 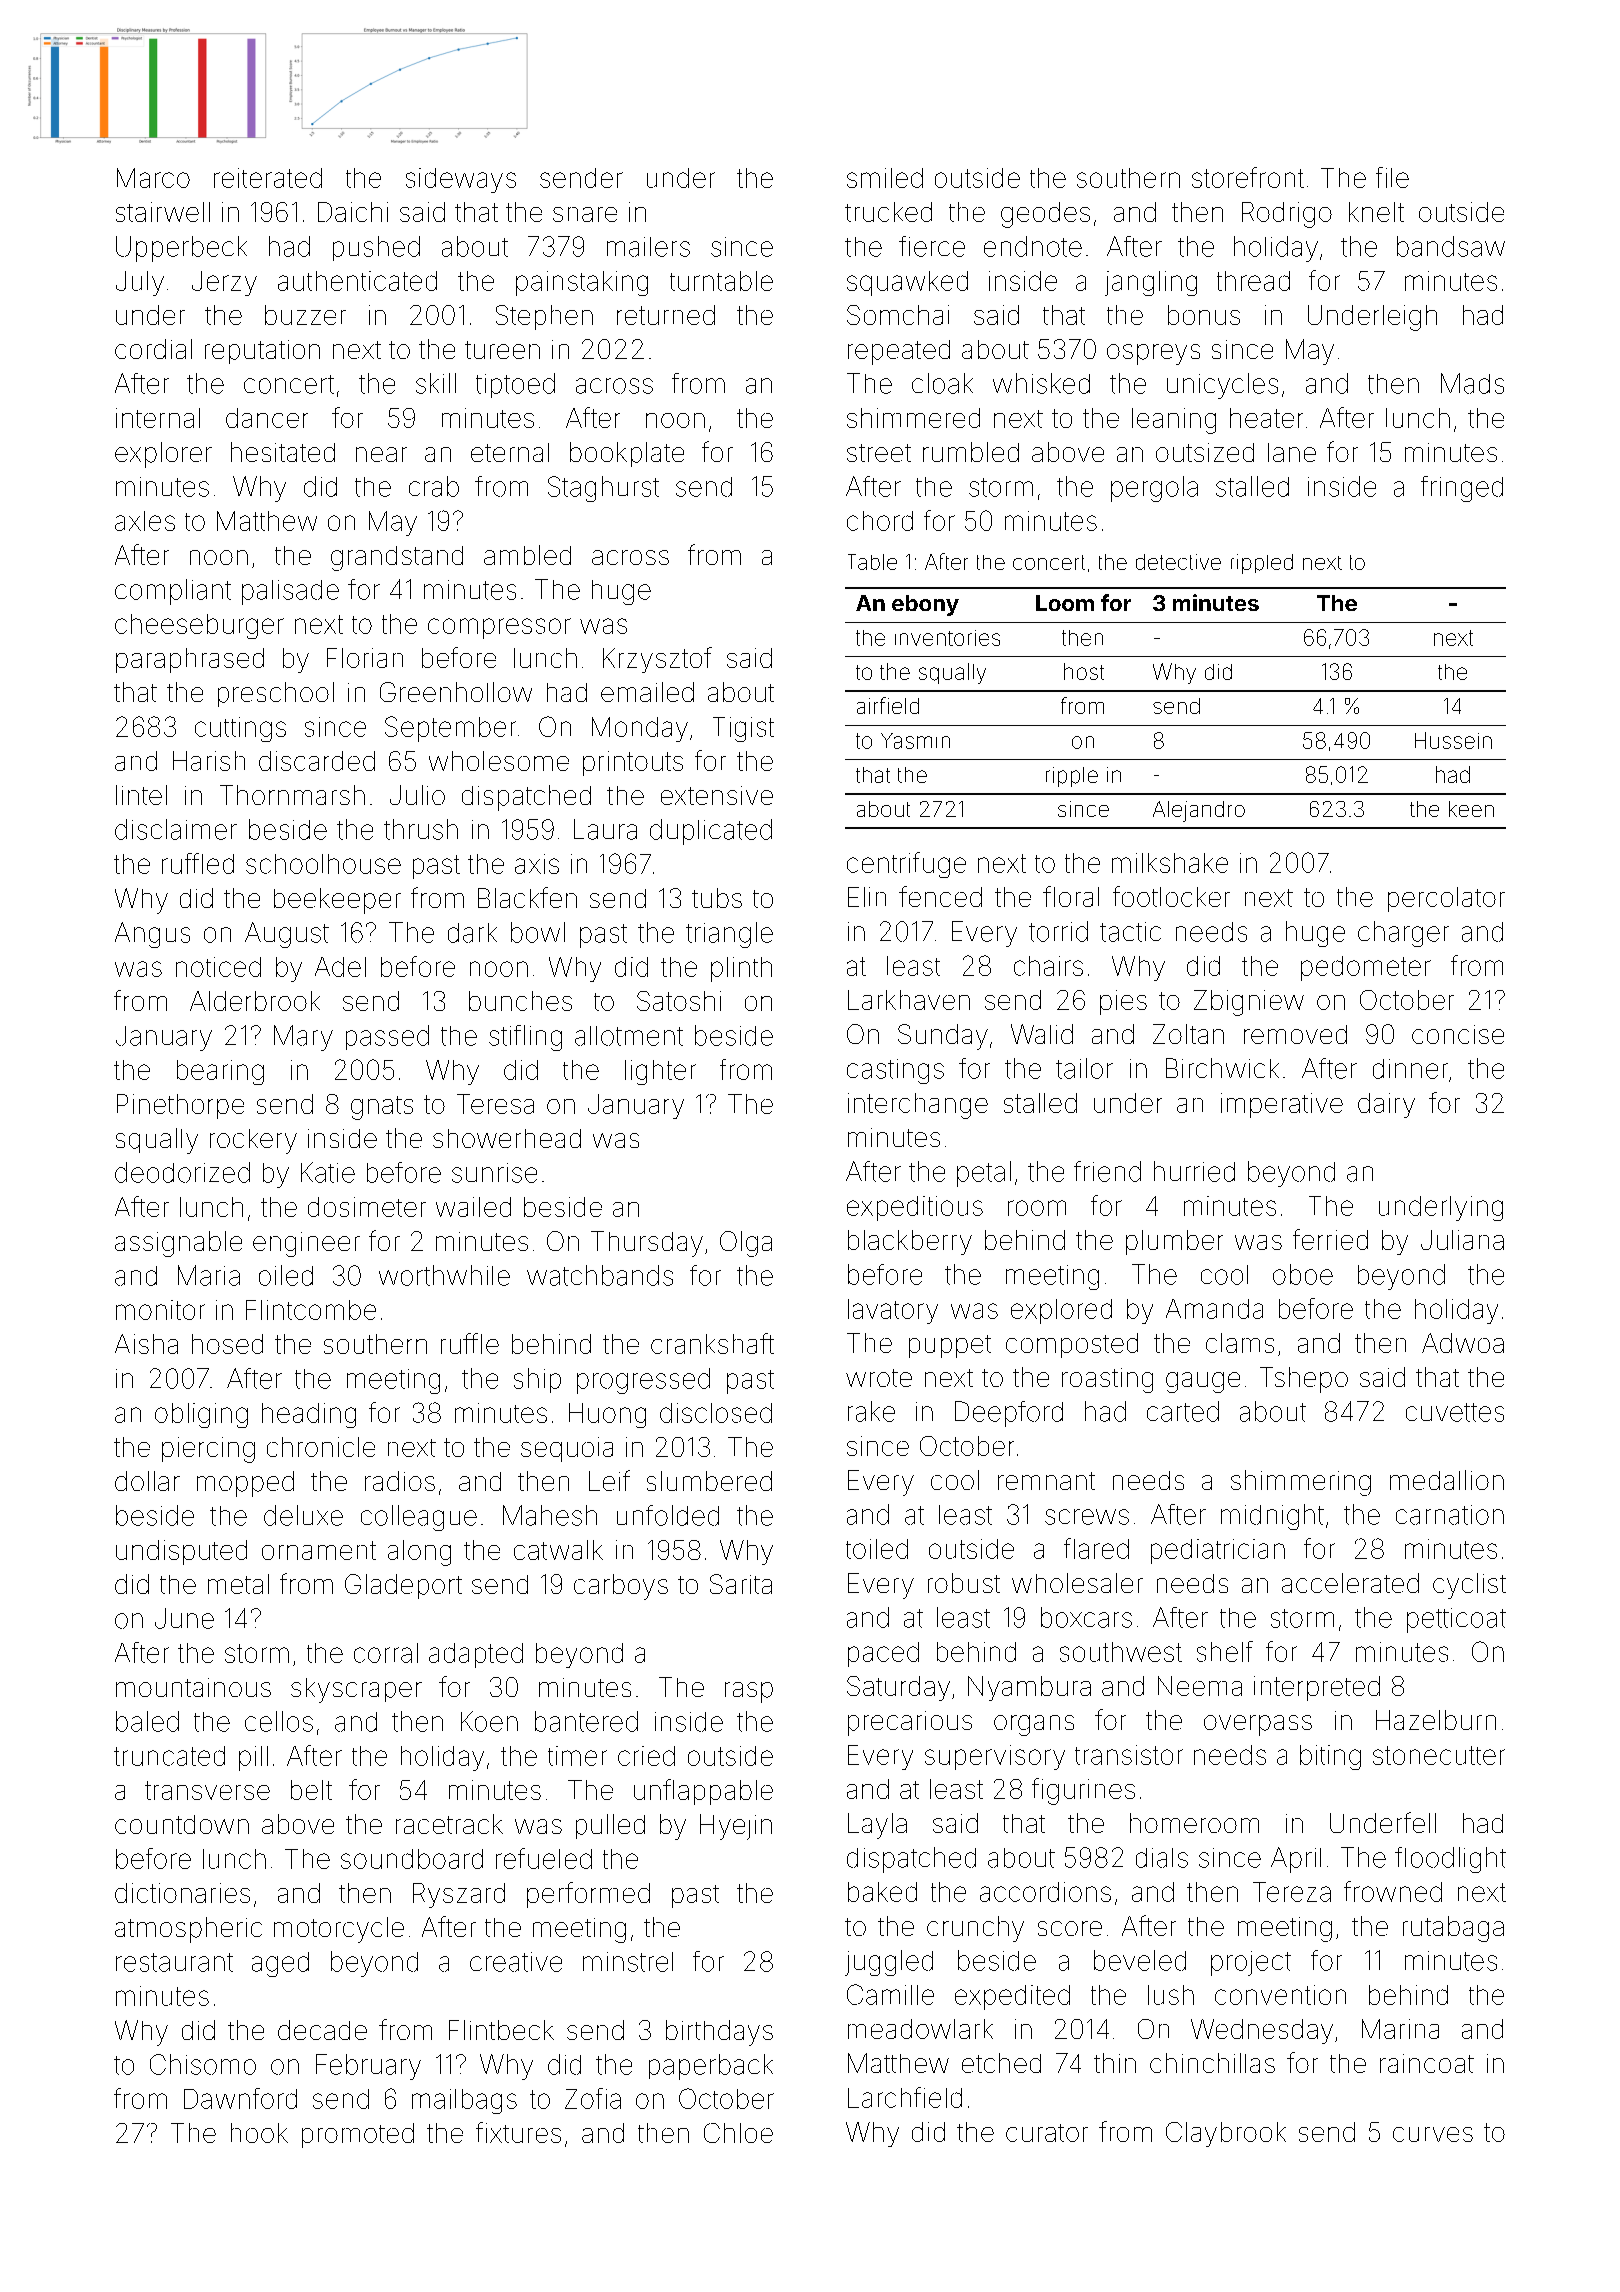 I want to click on Greenhollow, so click(x=456, y=692).
